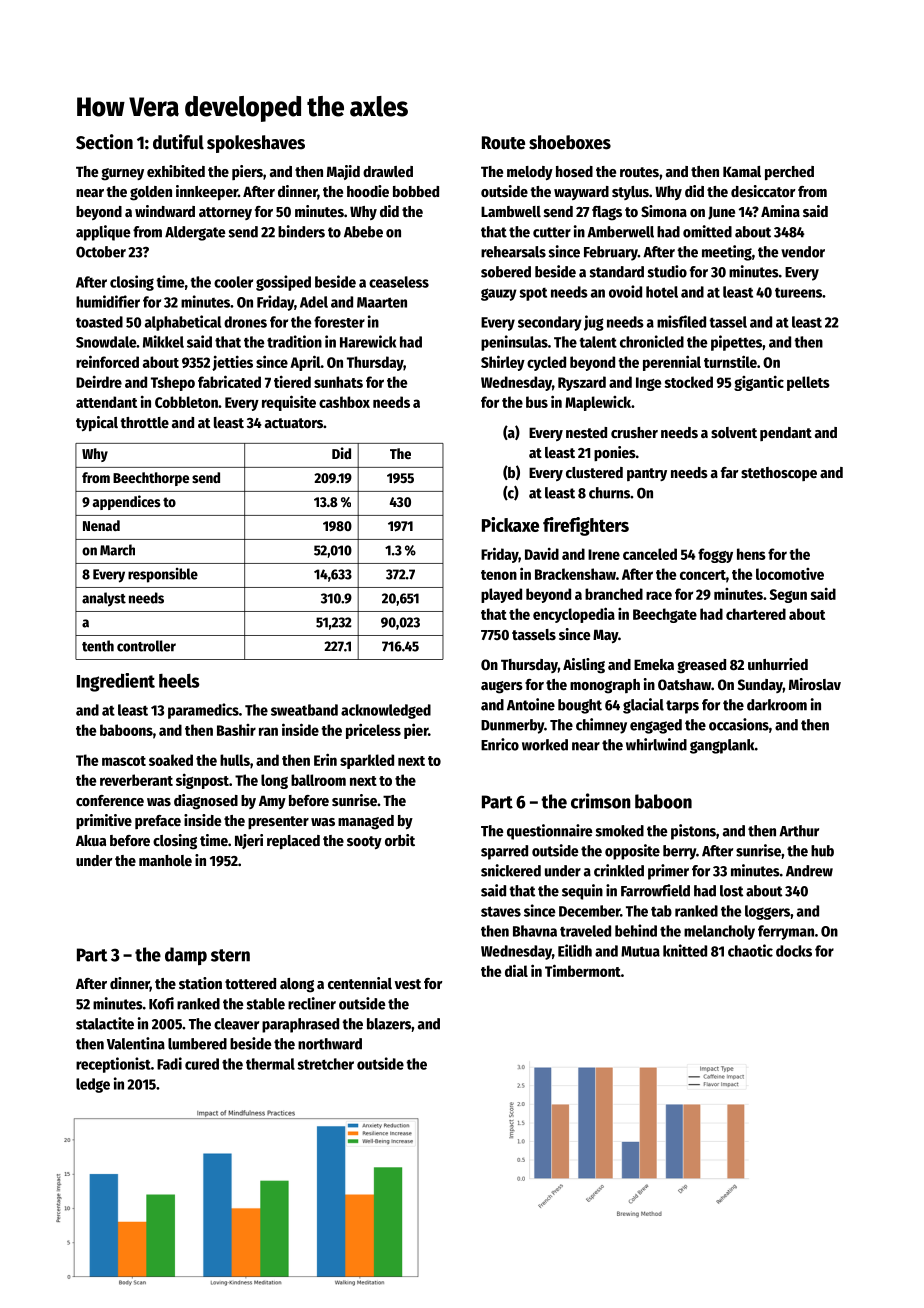 The image size is (924, 1308). Describe the element at coordinates (778, 664) in the document. I see `unhurried` at that location.
